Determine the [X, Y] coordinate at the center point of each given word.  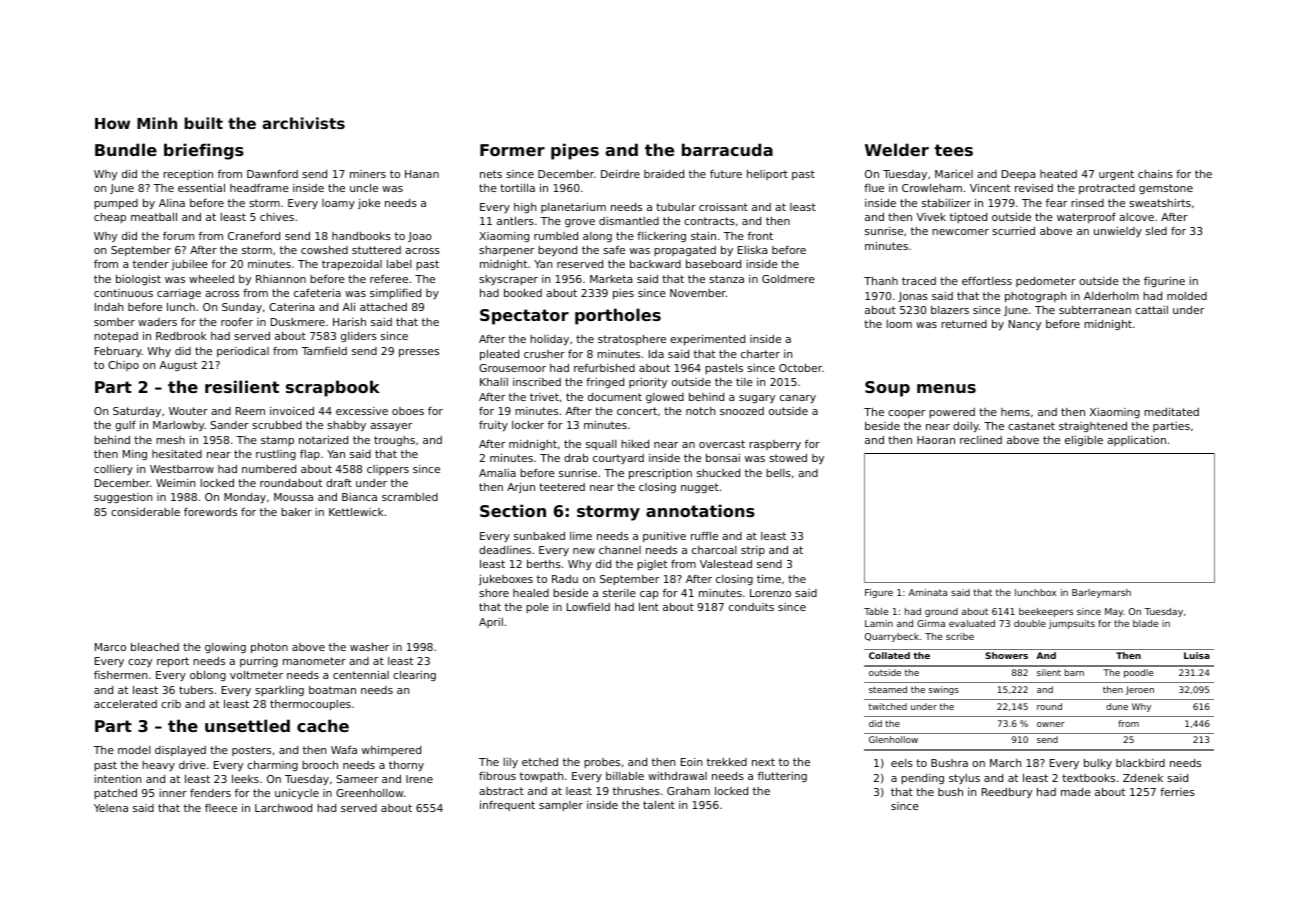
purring [259, 662]
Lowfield [588, 607]
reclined [981, 440]
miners [368, 174]
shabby [346, 426]
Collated [889, 655]
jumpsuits [1072, 624]
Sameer [357, 779]
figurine [1164, 282]
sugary [757, 399]
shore [494, 593]
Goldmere [788, 279]
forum [178, 236]
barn [1074, 672]
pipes [575, 151]
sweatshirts [1160, 203]
